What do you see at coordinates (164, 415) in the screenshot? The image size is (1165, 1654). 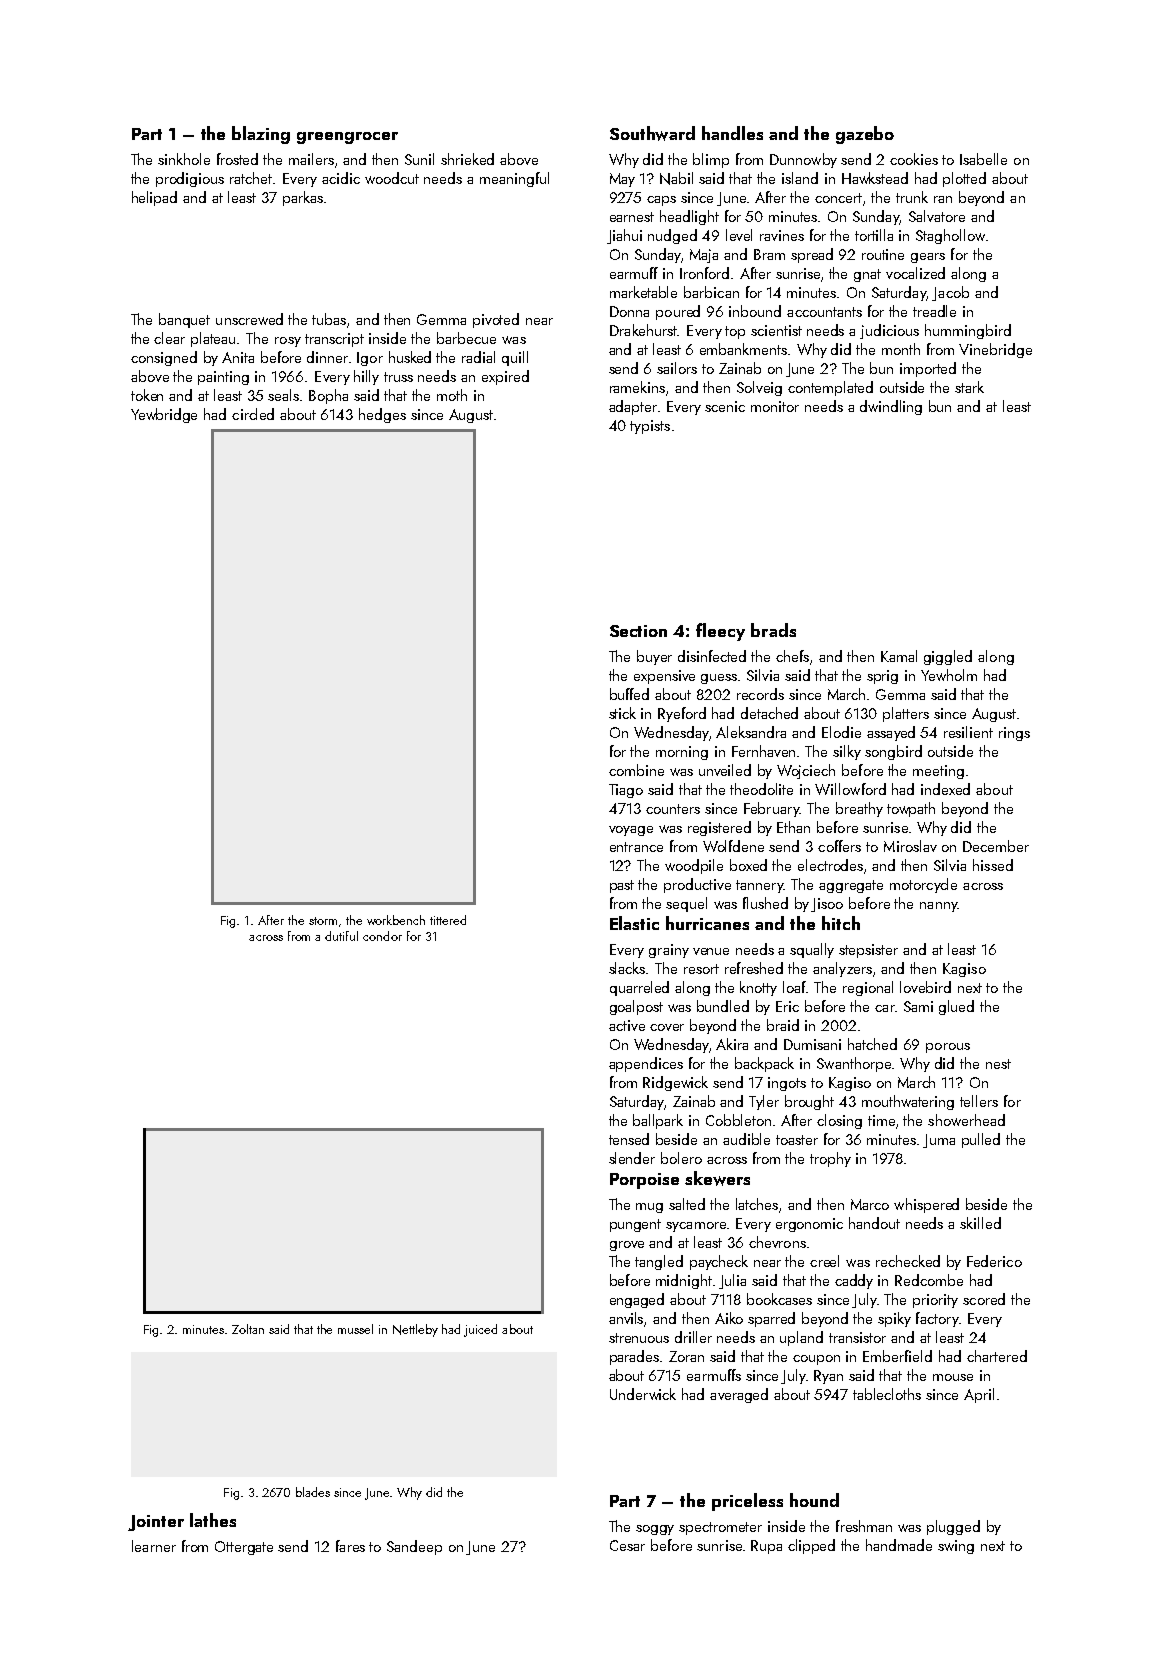 I see `Yewbridge` at bounding box center [164, 415].
